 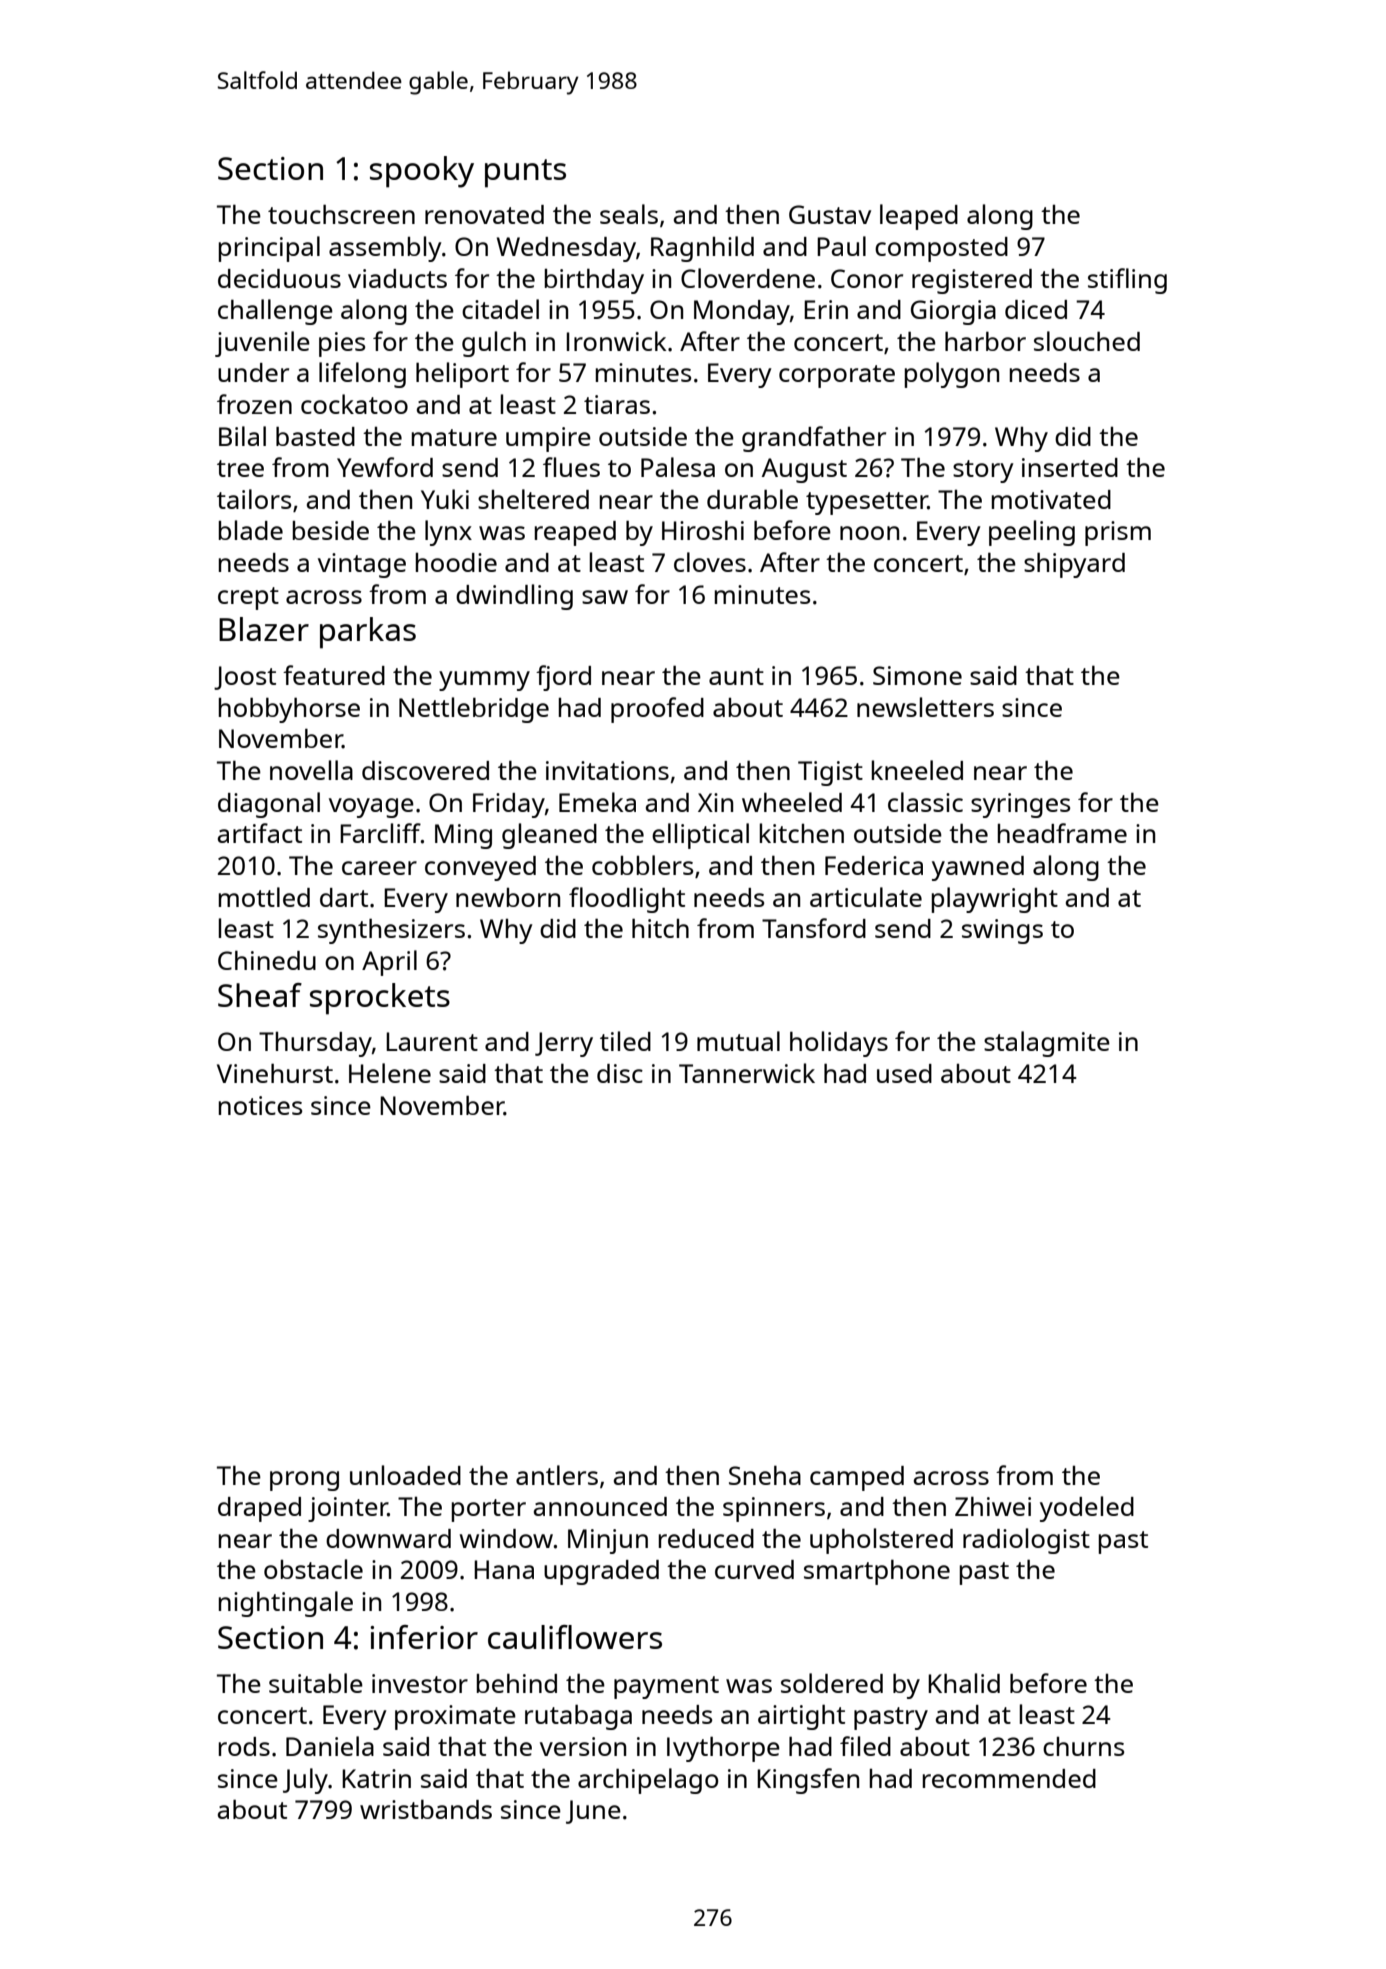 I want to click on yodeled, so click(x=1087, y=1509).
